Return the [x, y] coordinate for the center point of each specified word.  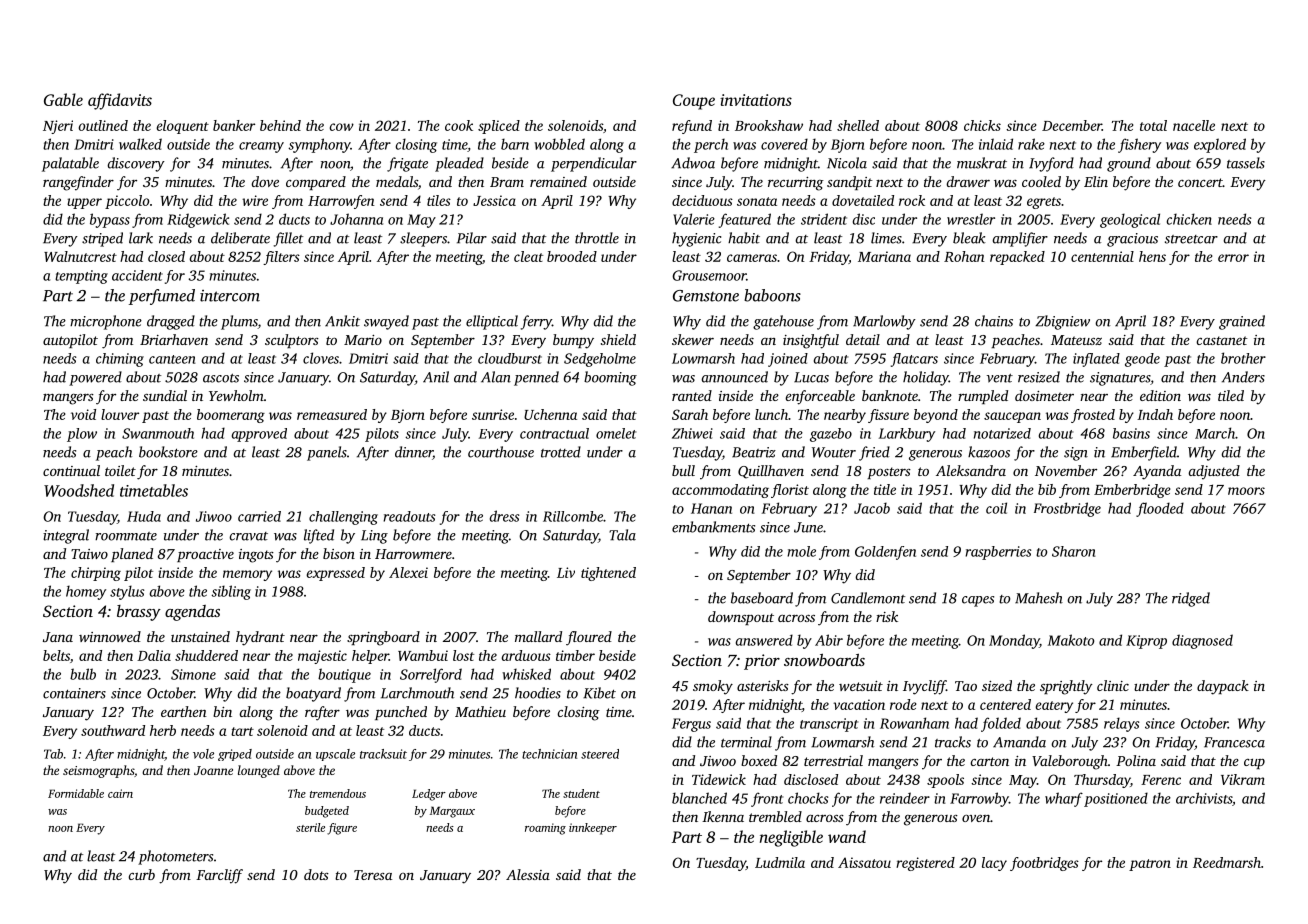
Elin [1096, 181]
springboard [383, 638]
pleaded [459, 164]
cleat [528, 256]
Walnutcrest [80, 256]
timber [575, 655]
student [581, 793]
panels [327, 453]
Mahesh [1039, 598]
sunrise [493, 414]
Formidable [76, 793]
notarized [1002, 433]
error [1233, 258]
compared [316, 183]
